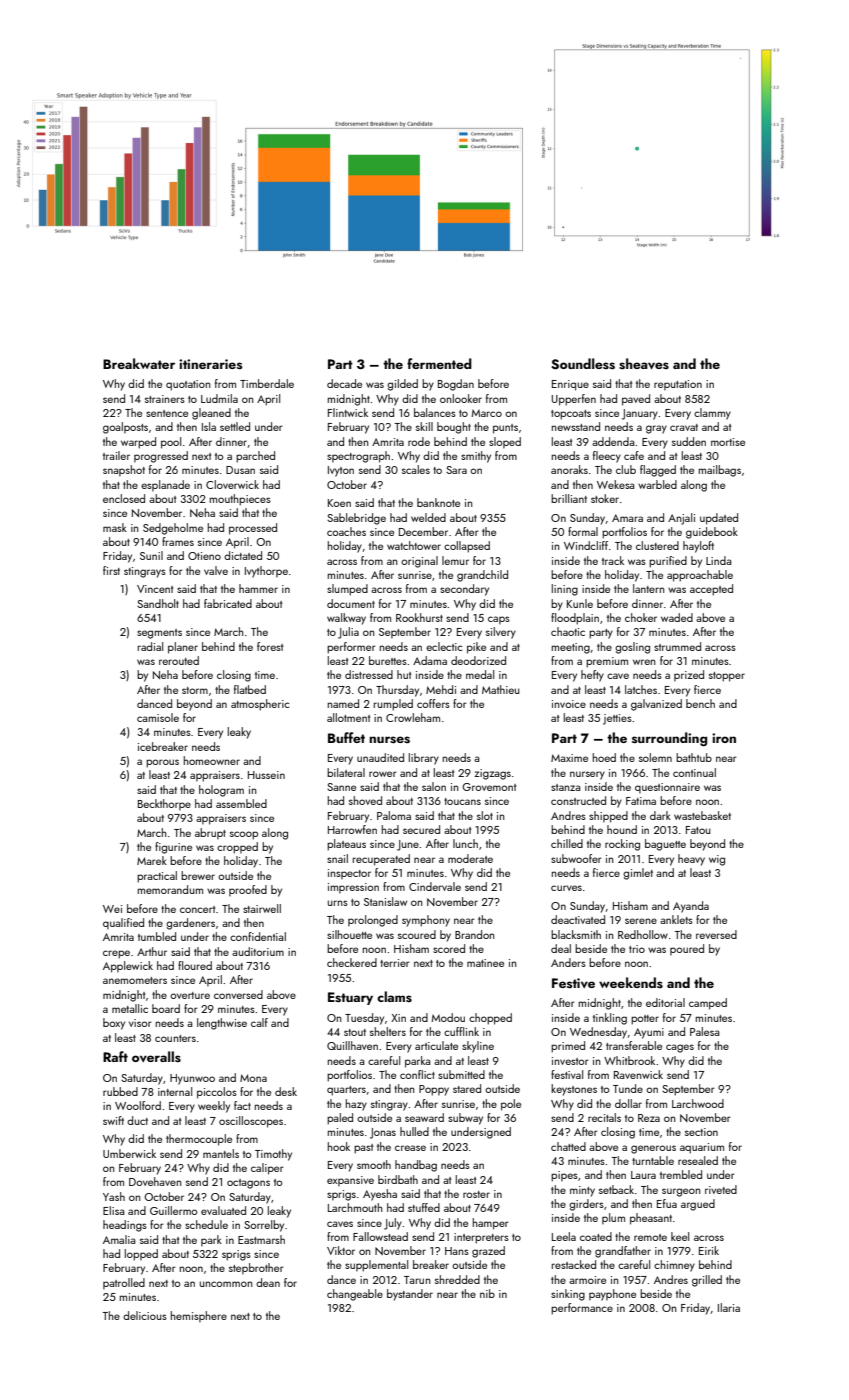 The width and height of the page is (849, 1400). I want to click on valve, so click(216, 570).
